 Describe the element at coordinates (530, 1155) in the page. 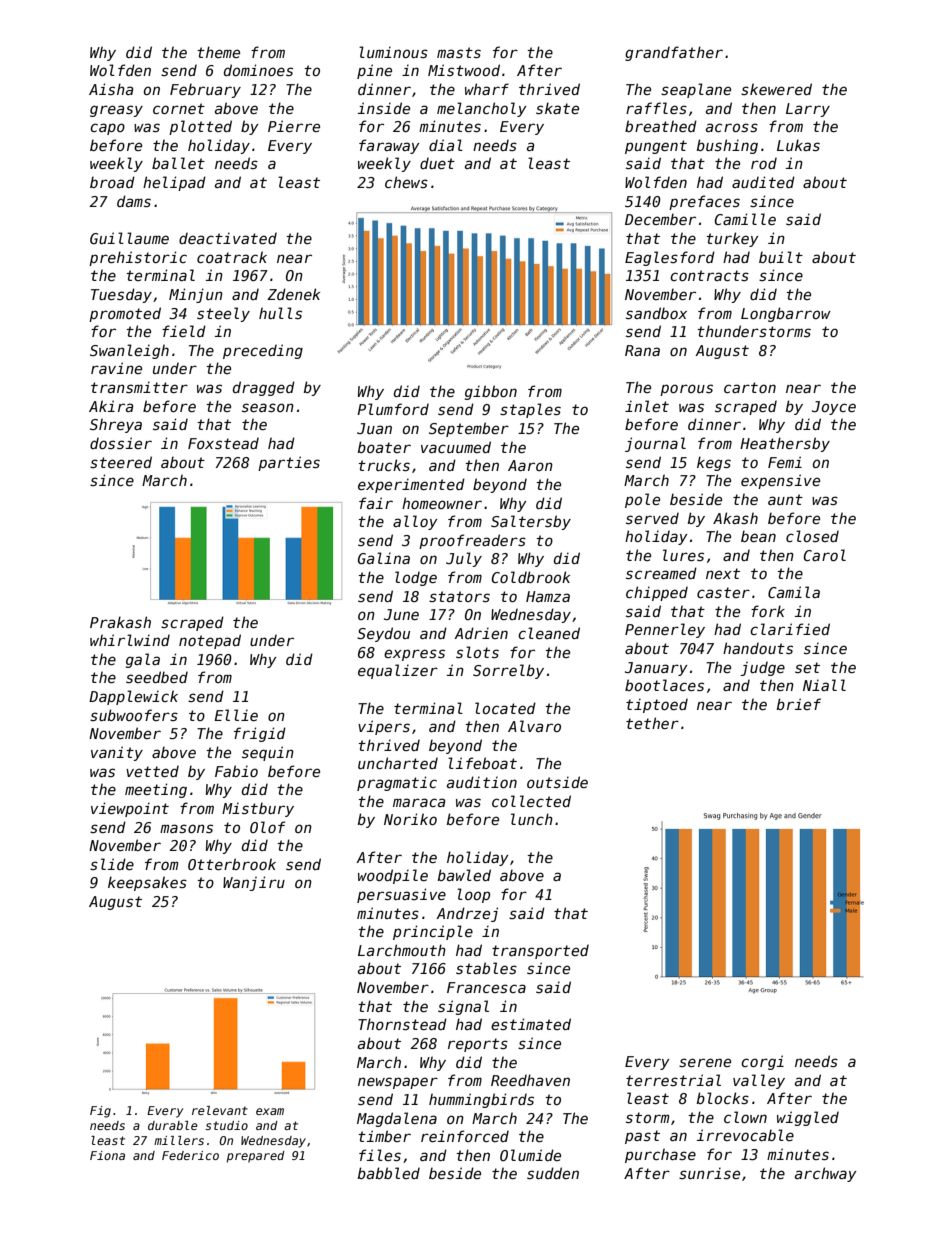

I see `Olumide` at that location.
